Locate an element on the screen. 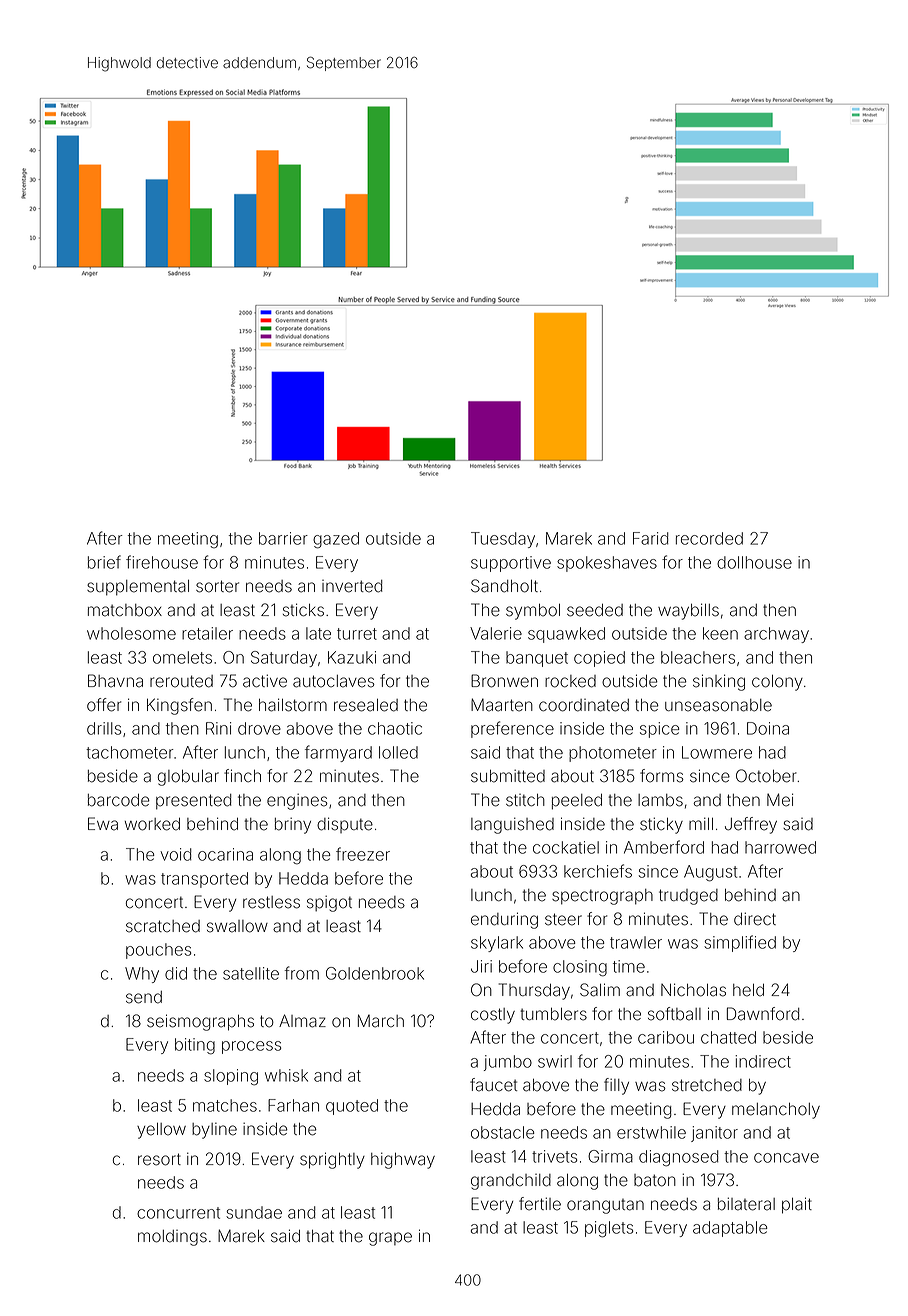 Image resolution: width=908 pixels, height=1316 pixels. gazed is located at coordinates (336, 540).
